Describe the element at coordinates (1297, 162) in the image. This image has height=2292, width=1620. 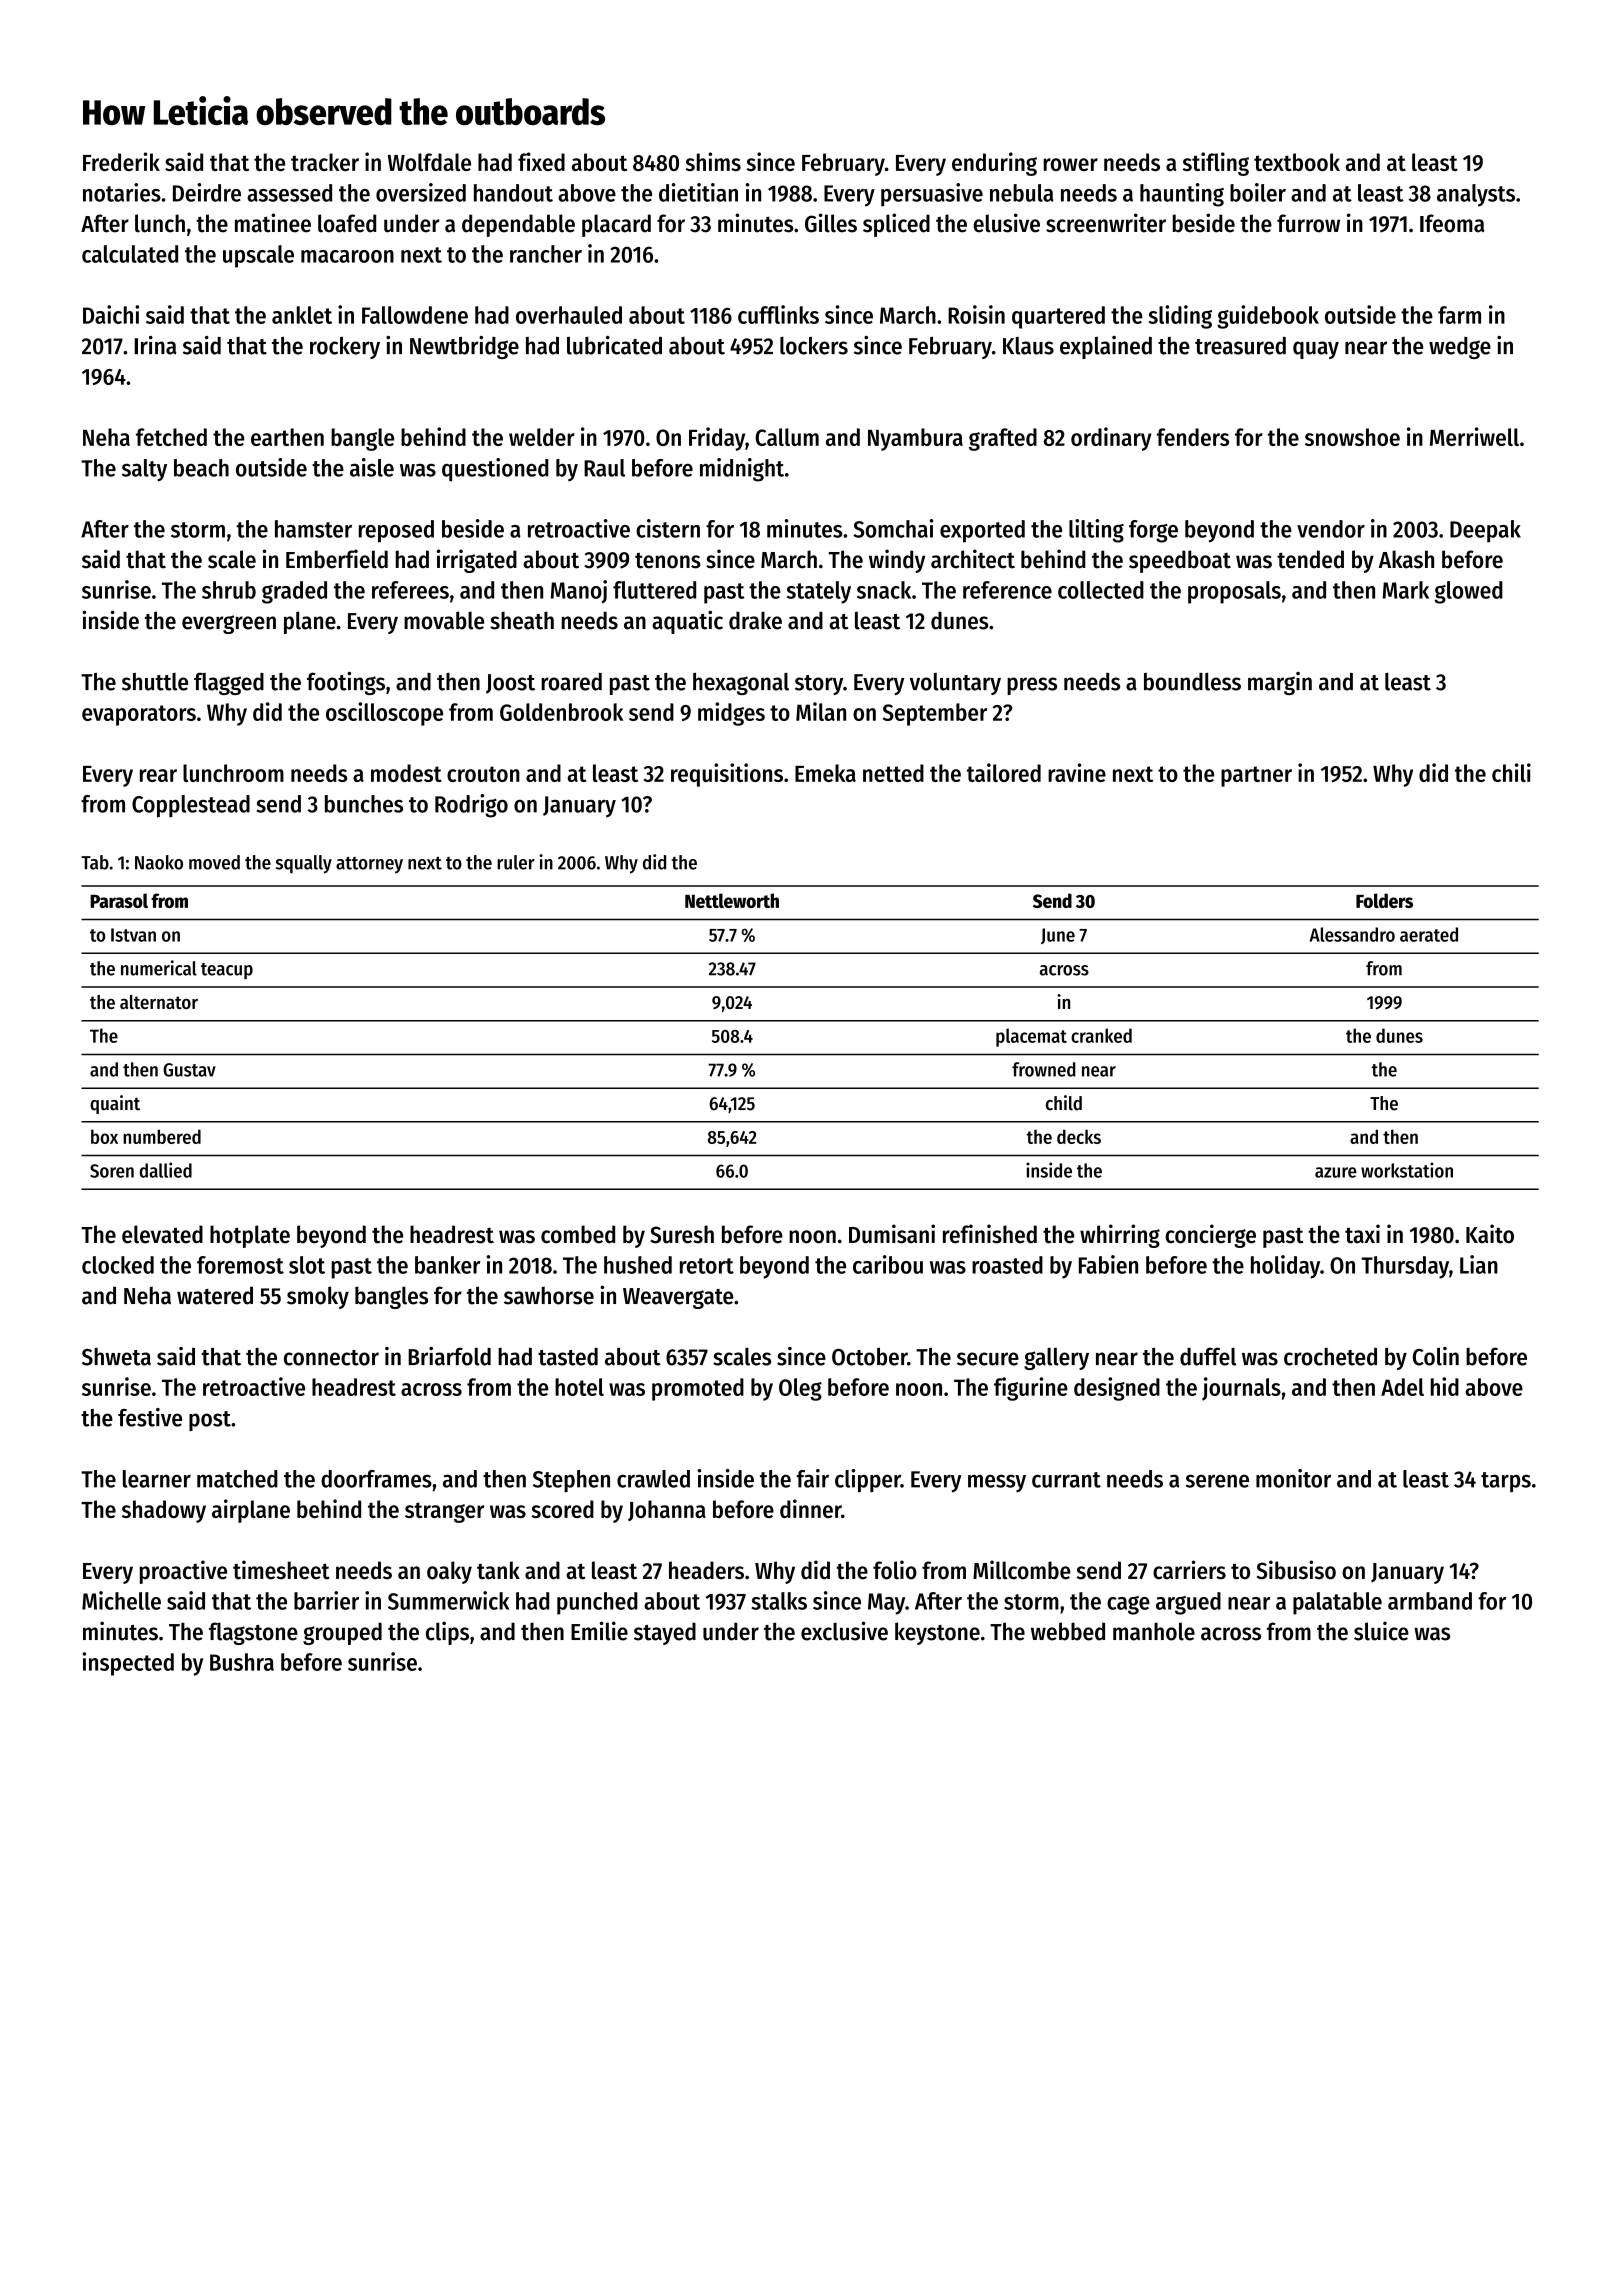
I see `textbook` at that location.
